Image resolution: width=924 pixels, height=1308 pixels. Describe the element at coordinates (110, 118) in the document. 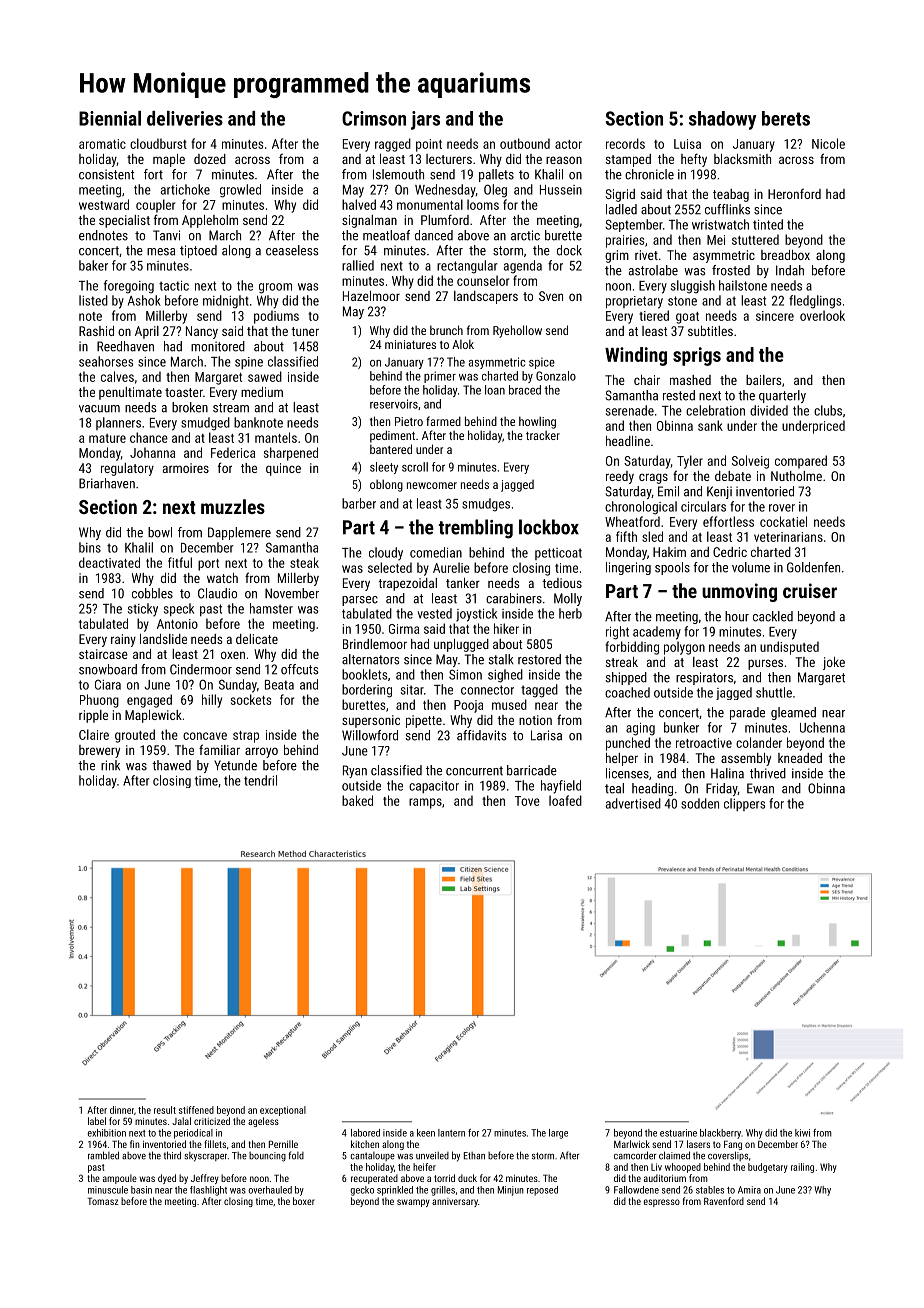

I see `Biennial` at that location.
